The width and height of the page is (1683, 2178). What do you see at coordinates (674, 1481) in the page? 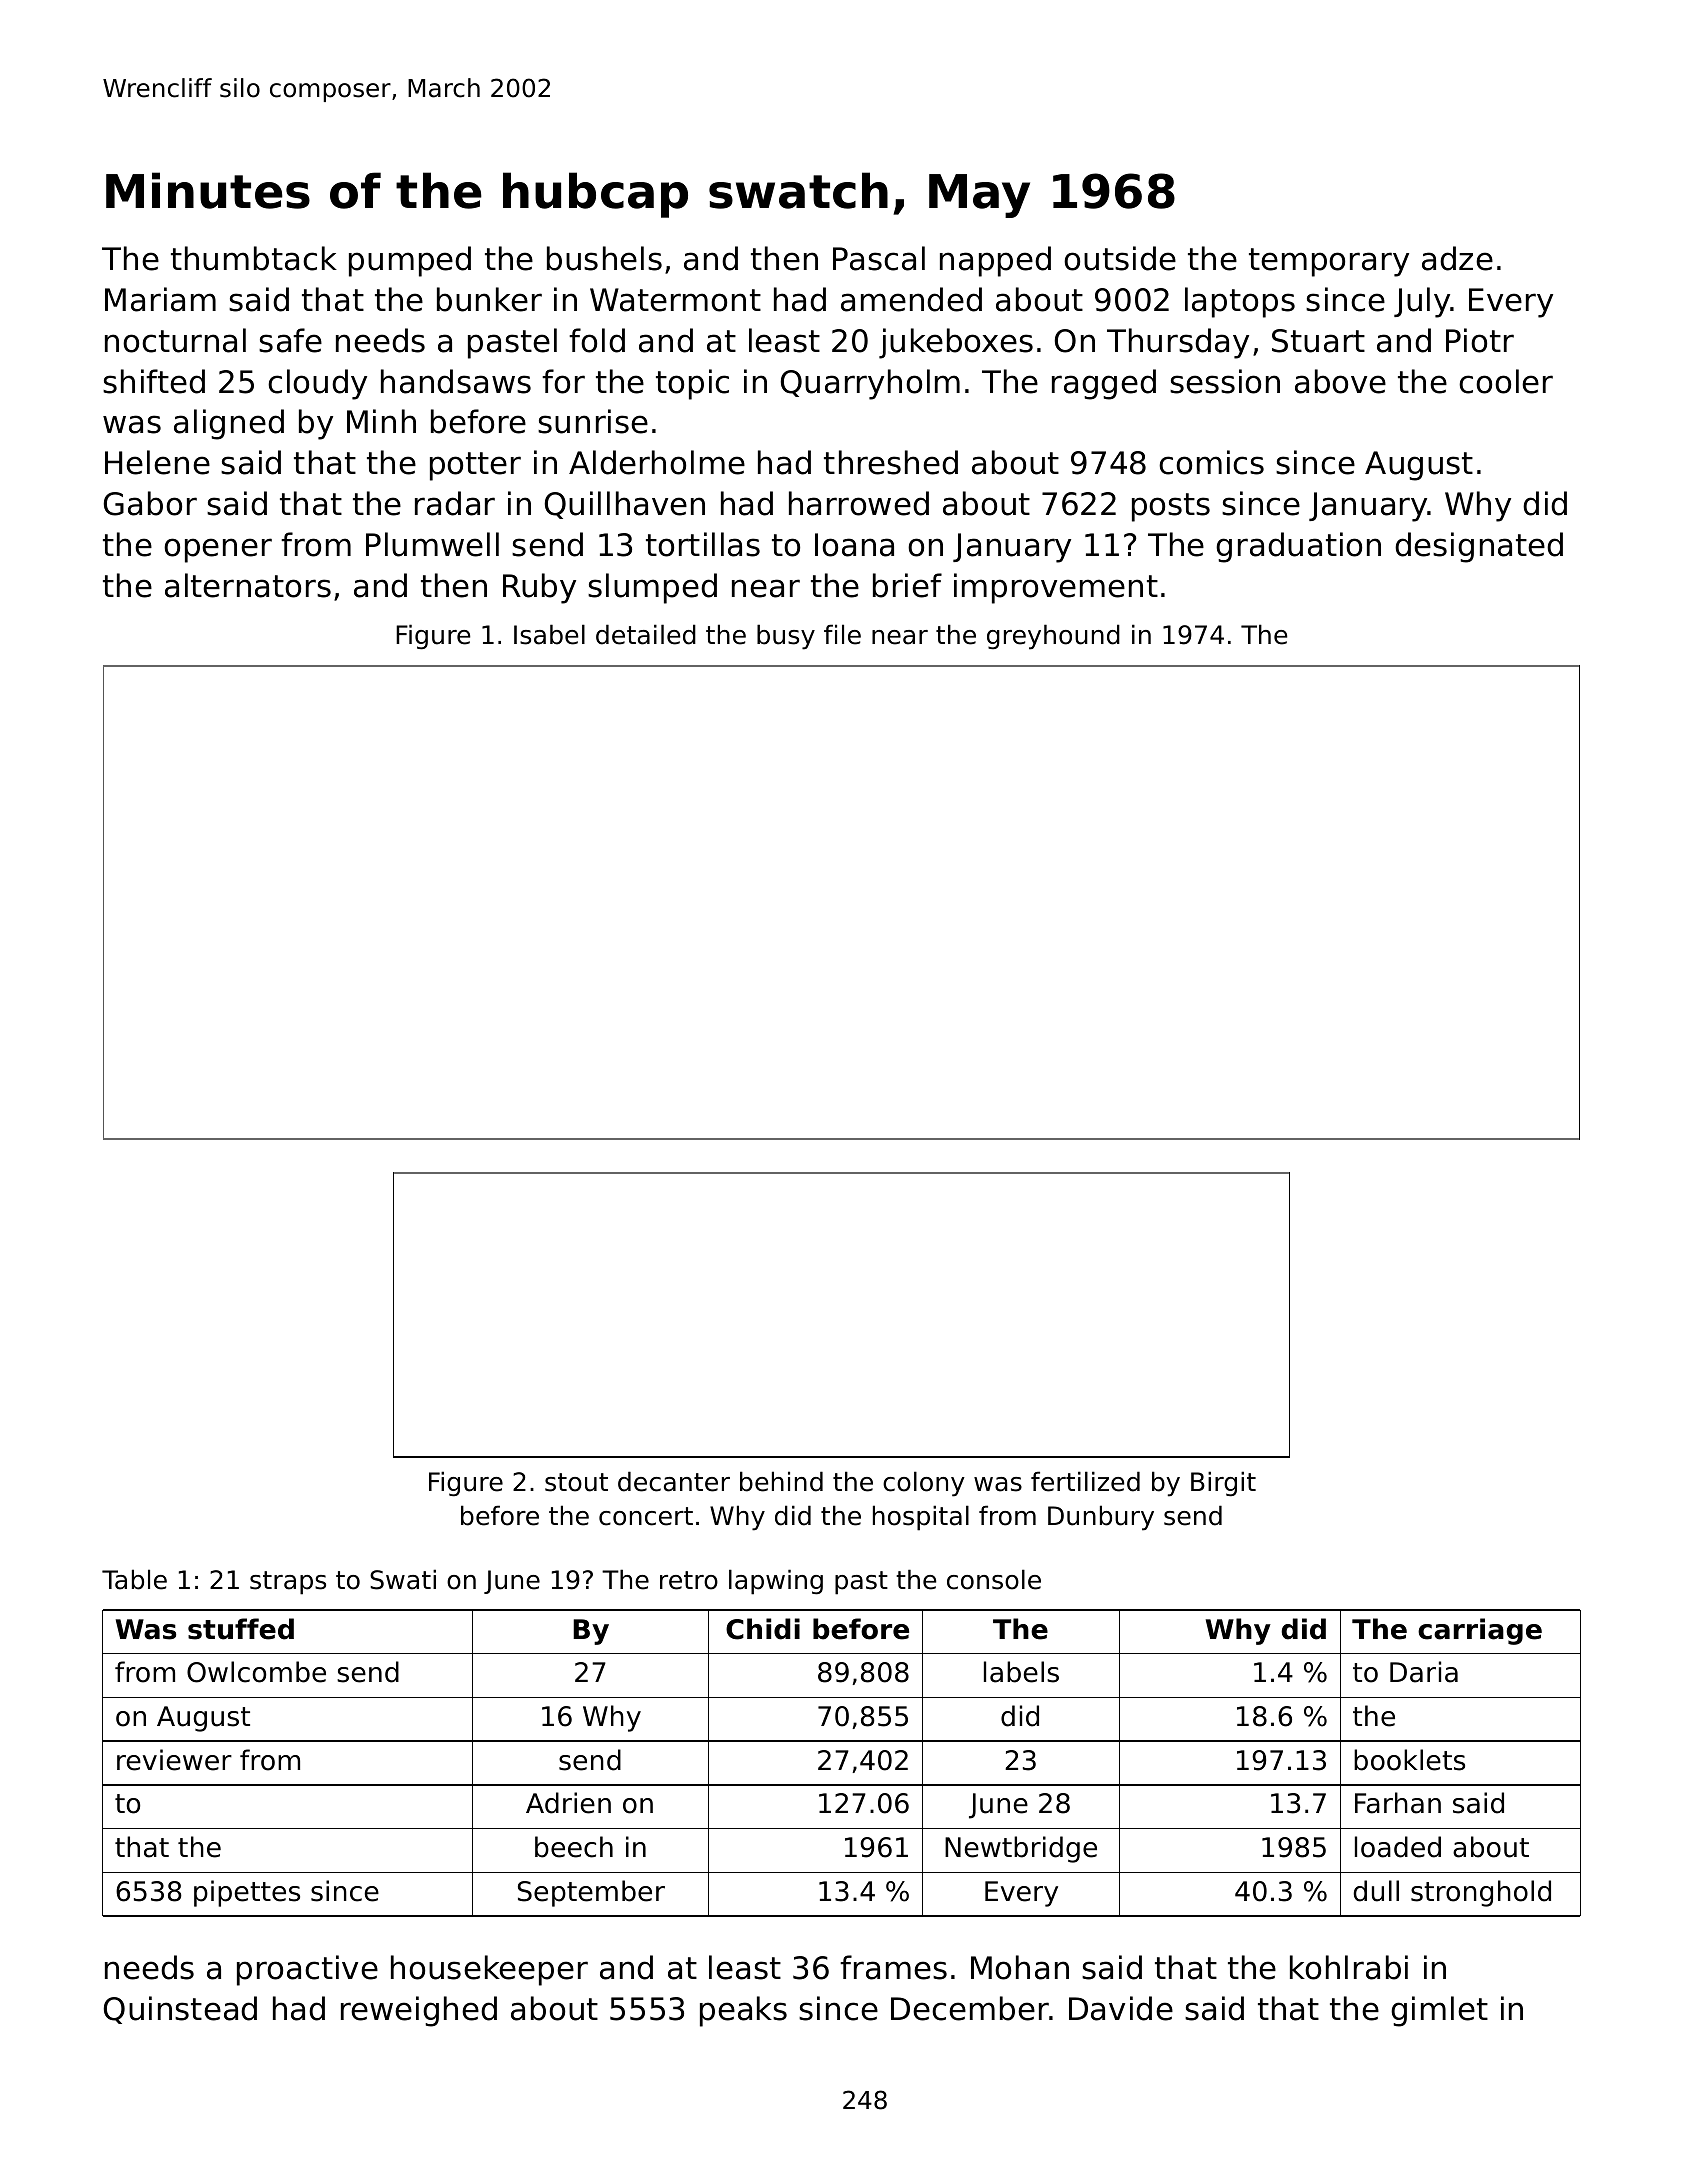
I see `decanter` at bounding box center [674, 1481].
